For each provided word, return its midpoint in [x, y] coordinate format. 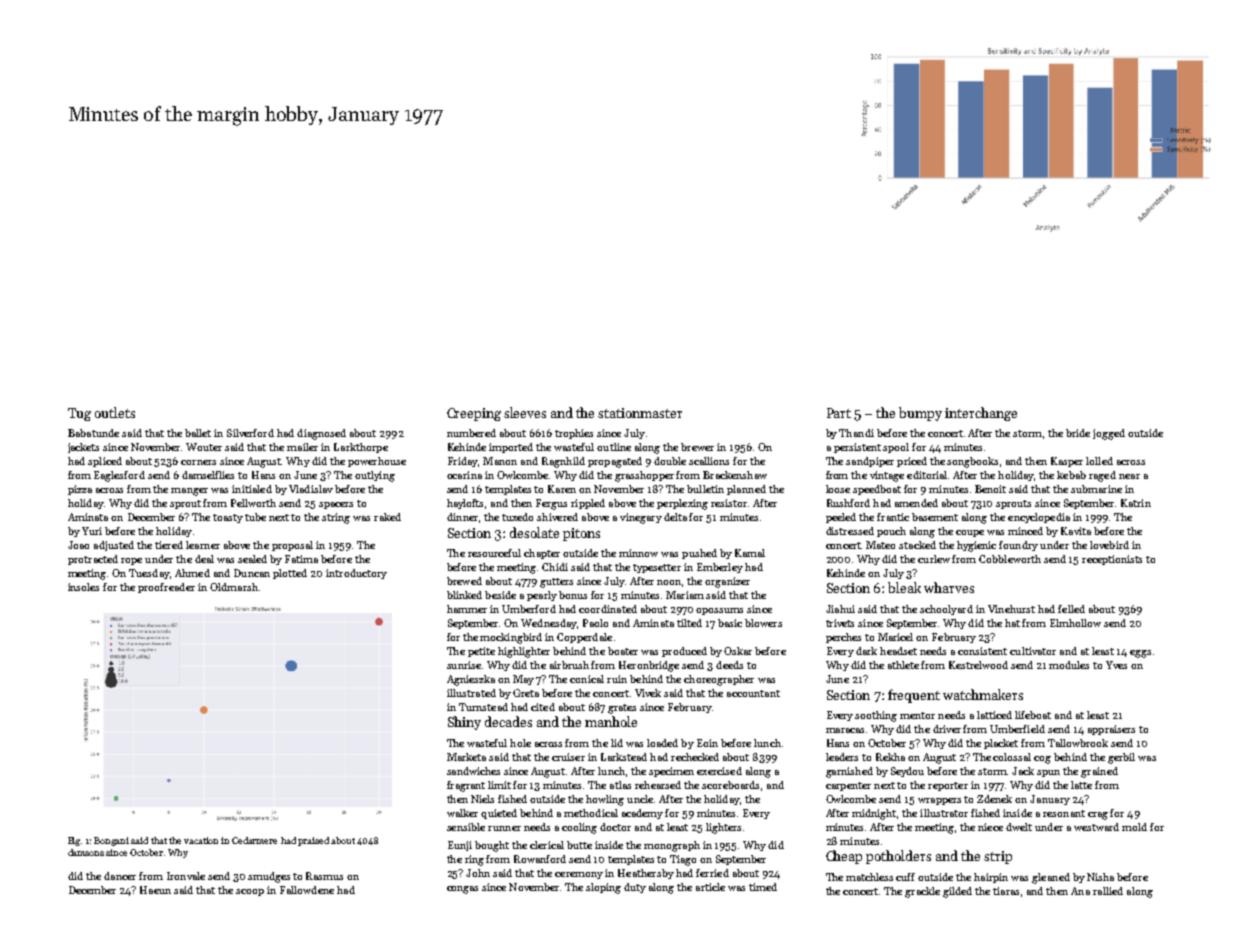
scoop [250, 892]
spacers [336, 505]
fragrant [466, 786]
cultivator [1033, 651]
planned [746, 490]
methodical [591, 813]
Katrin [1136, 503]
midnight [874, 814]
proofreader [166, 588]
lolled [1099, 461]
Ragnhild [563, 462]
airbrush [569, 665]
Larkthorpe [361, 448]
